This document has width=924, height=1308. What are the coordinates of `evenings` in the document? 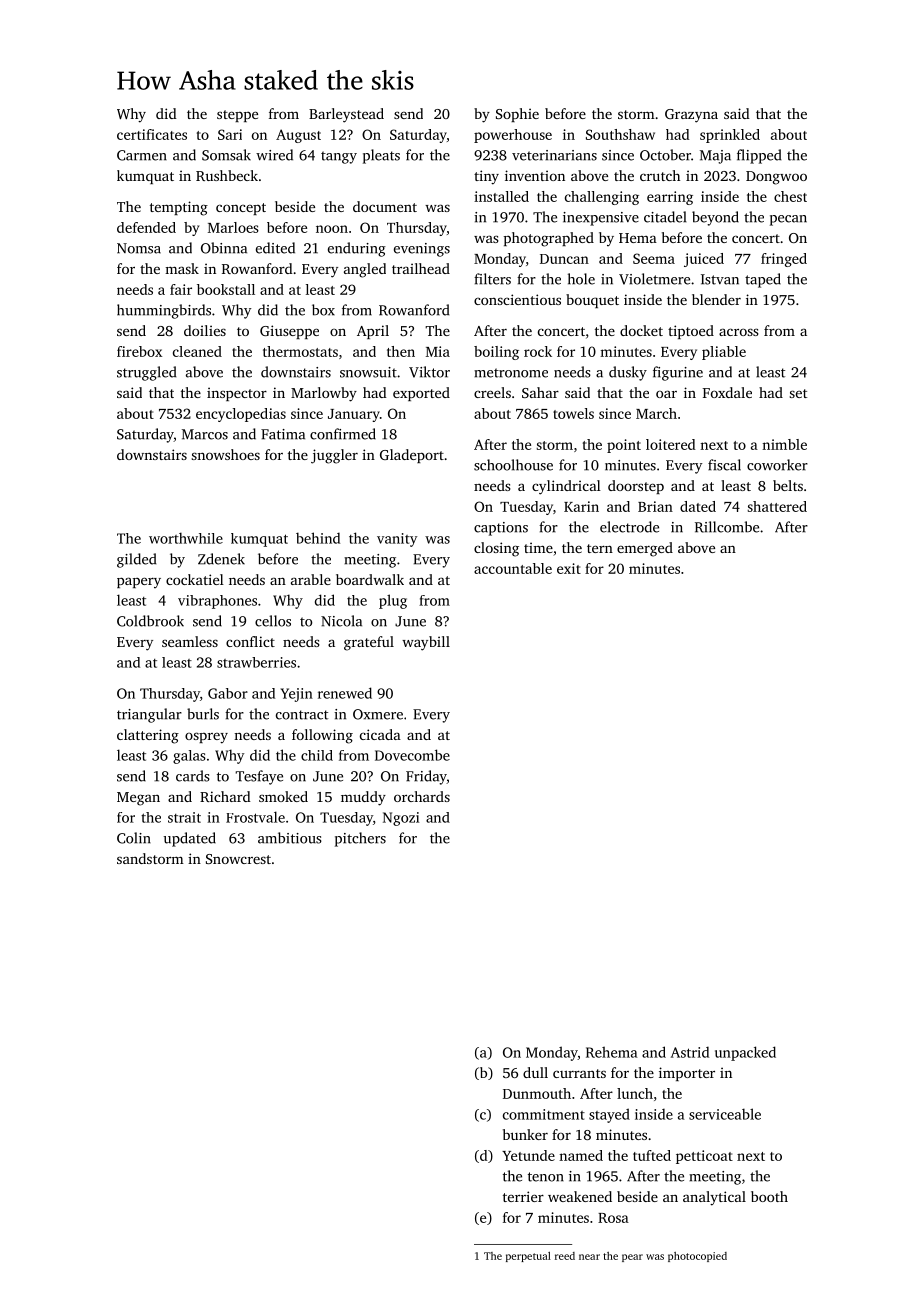 It's located at (422, 250).
